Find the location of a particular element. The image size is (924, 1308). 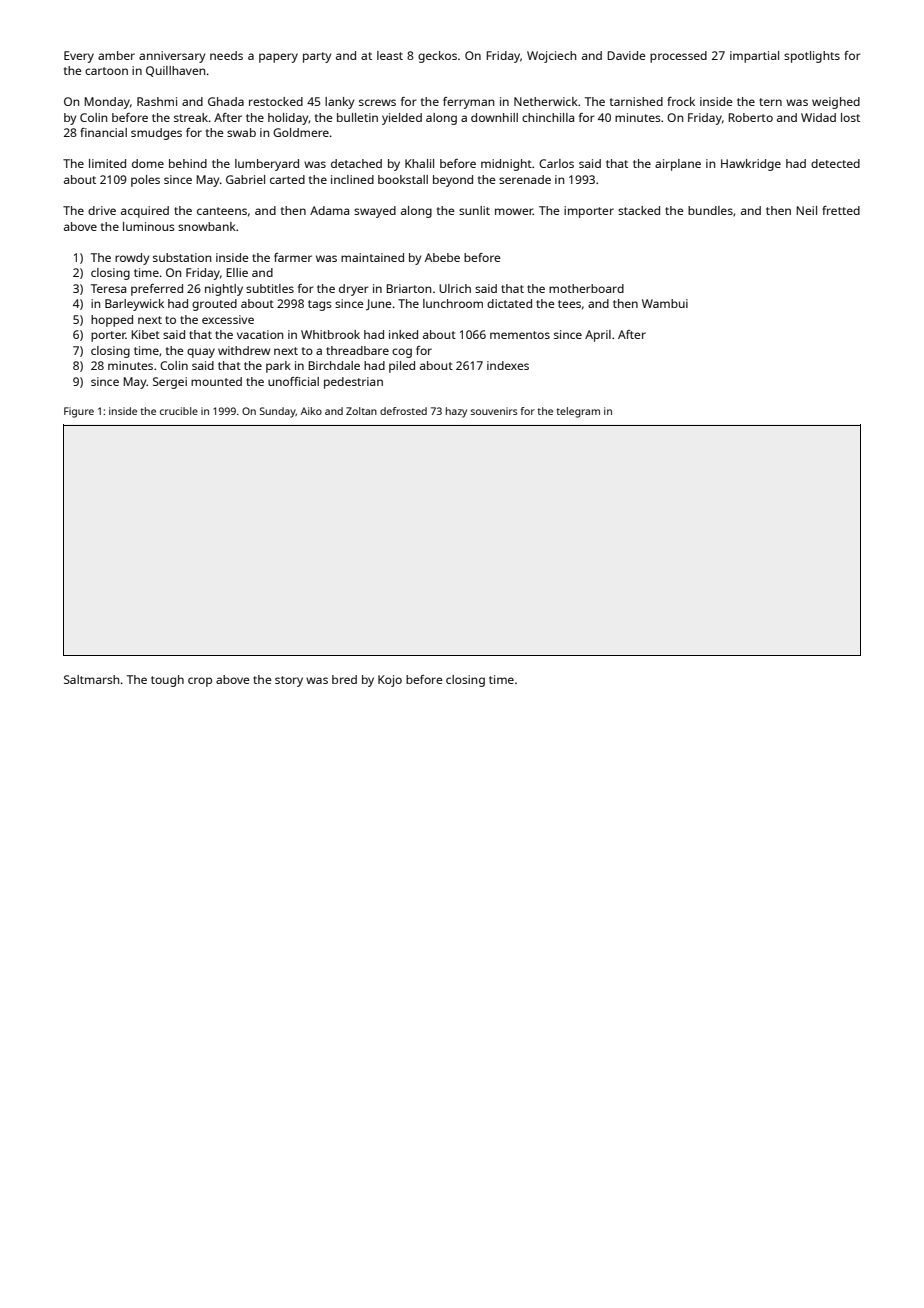

Neil is located at coordinates (806, 210).
